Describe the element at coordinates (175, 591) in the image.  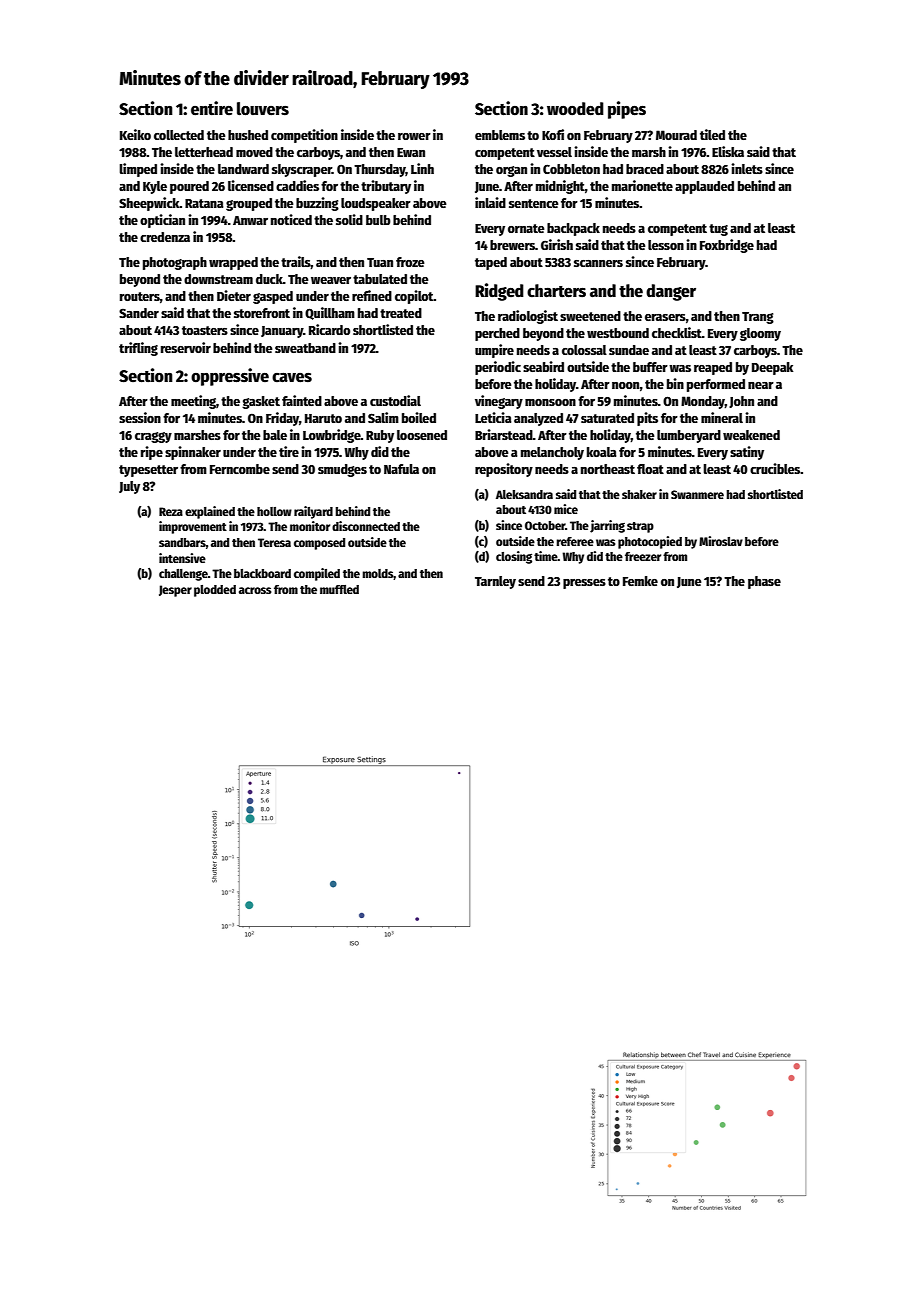
I see `Jesper` at that location.
